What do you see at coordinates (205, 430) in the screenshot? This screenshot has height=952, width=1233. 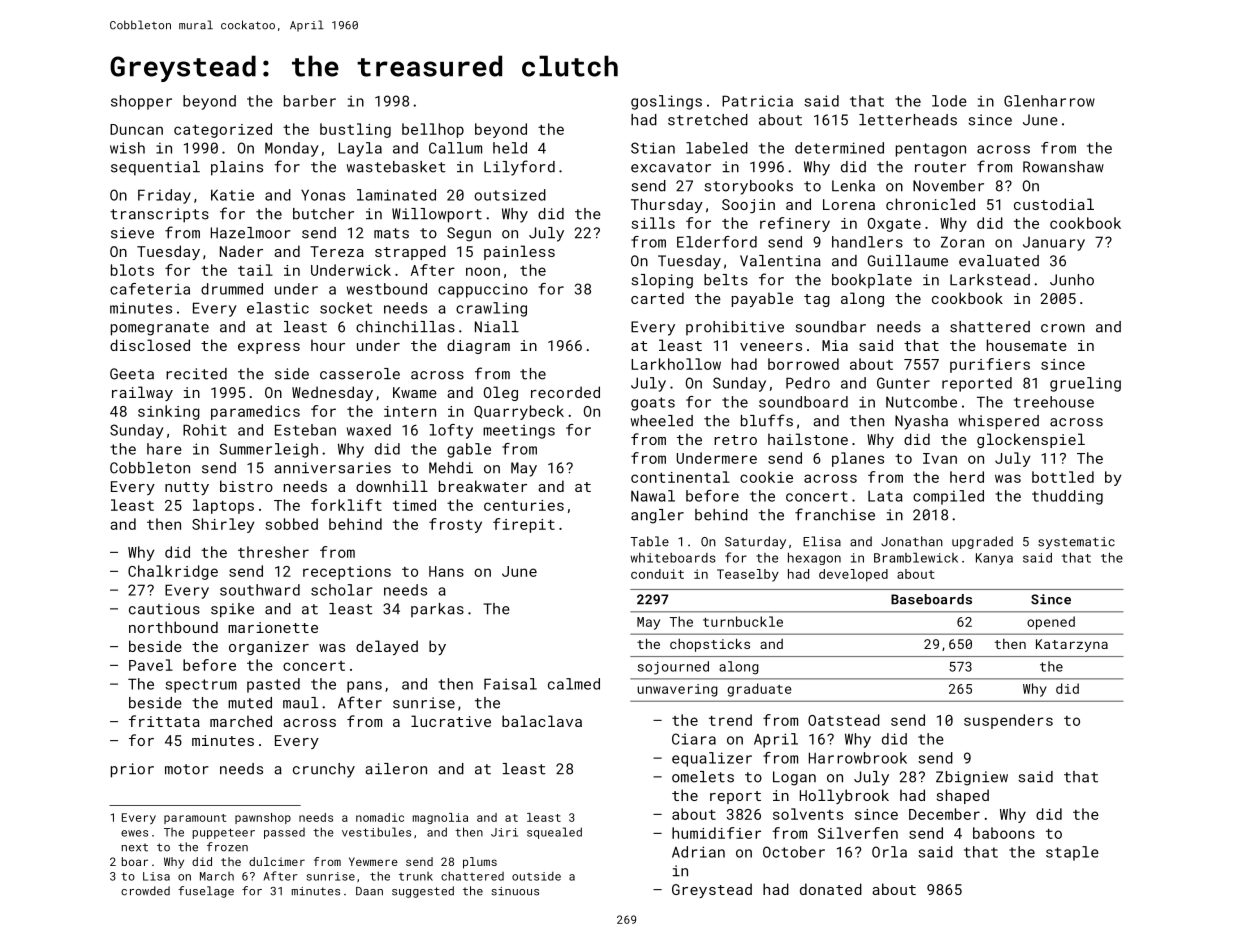 I see `Rohit` at bounding box center [205, 430].
